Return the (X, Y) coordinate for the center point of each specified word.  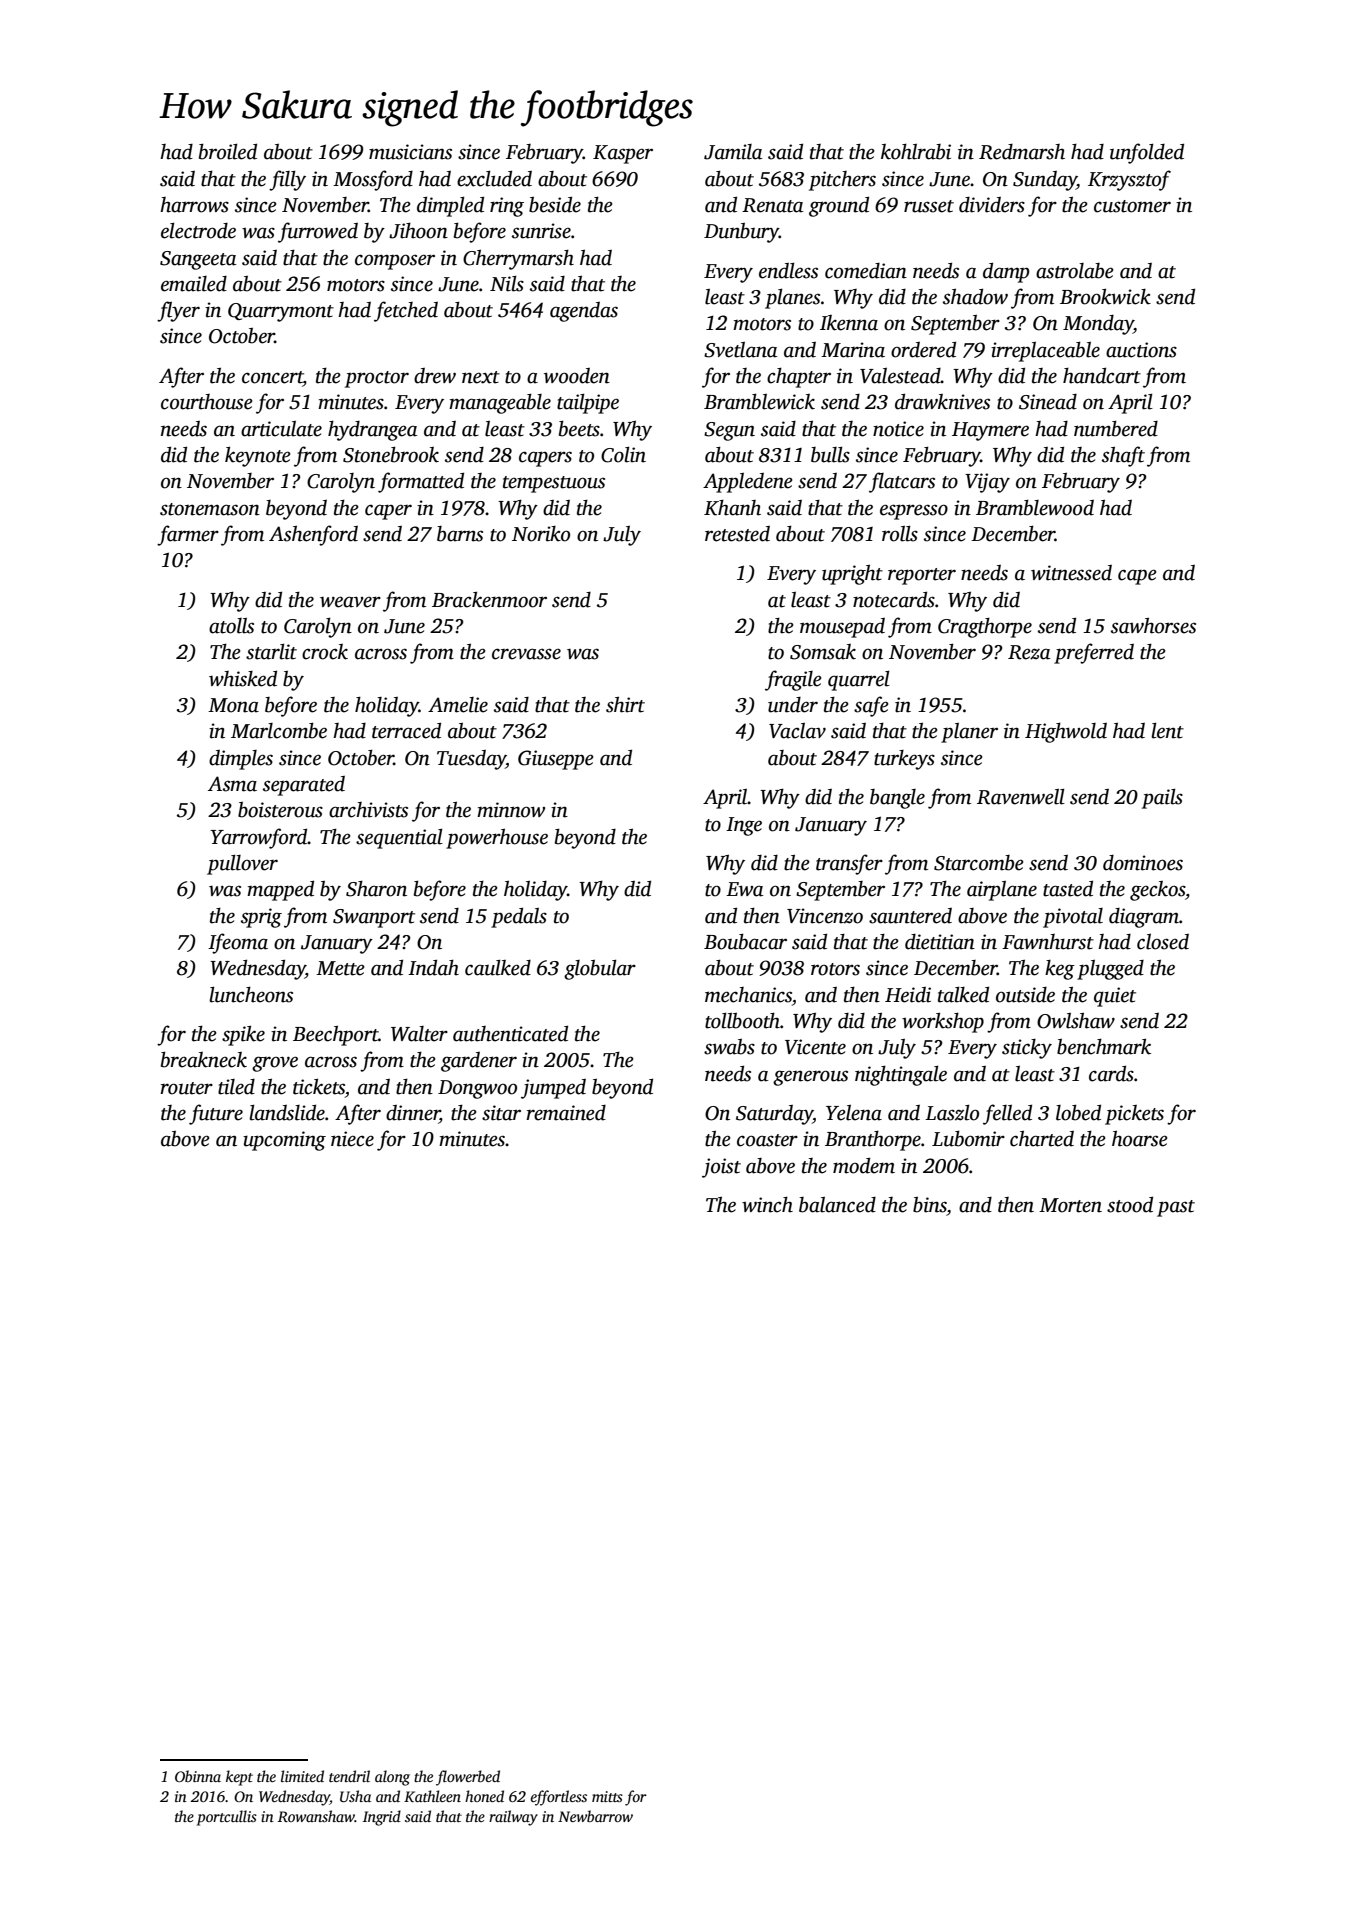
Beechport (336, 1035)
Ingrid (382, 1818)
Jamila (733, 152)
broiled (228, 151)
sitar (501, 1113)
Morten (1070, 1205)
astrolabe (1075, 271)
